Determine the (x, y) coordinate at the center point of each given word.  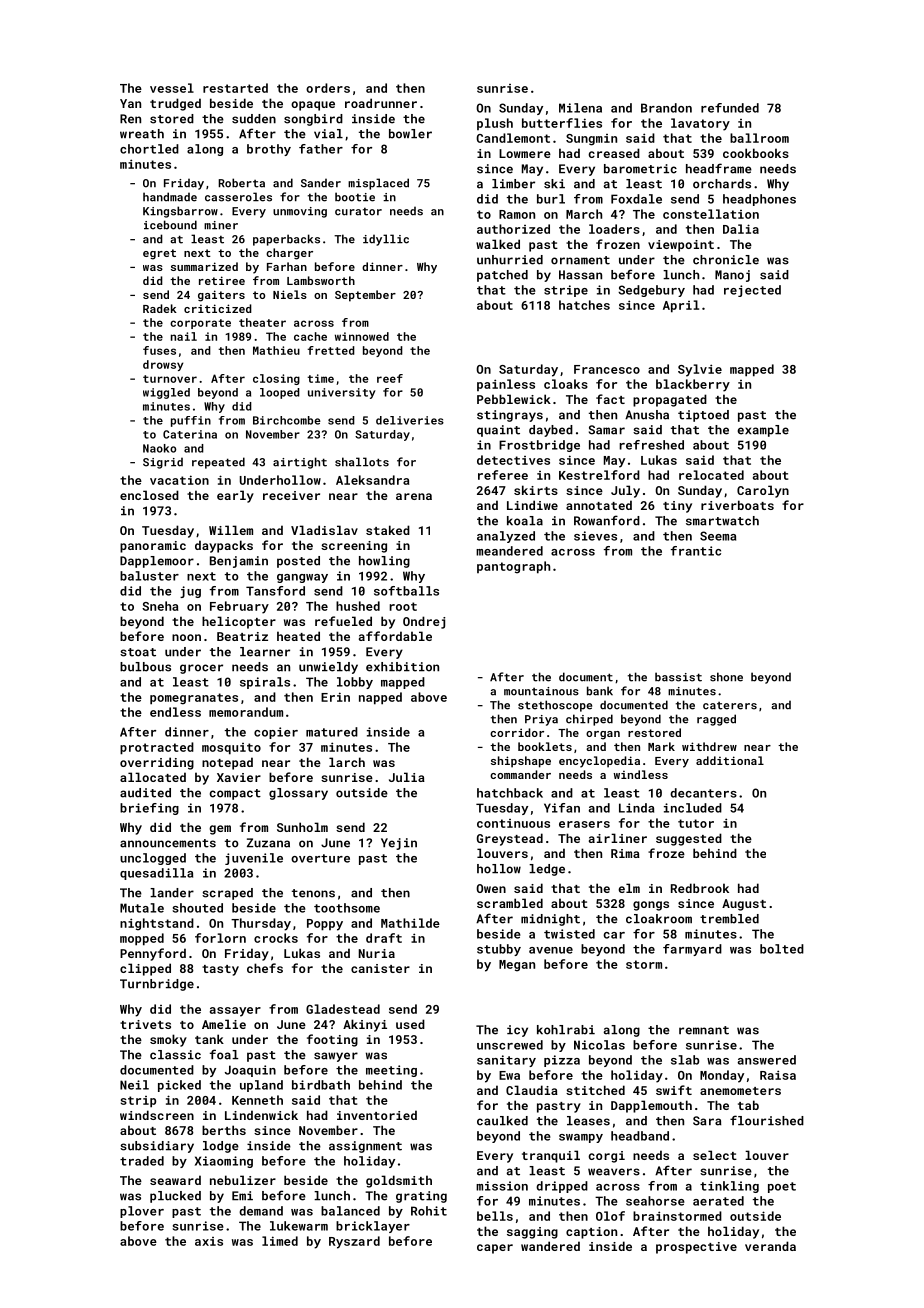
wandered (550, 1246)
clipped (145, 969)
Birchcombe (287, 420)
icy (517, 1031)
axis (209, 1241)
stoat (138, 652)
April (681, 306)
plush (495, 124)
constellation (711, 214)
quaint (498, 431)
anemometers (740, 1091)
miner (221, 225)
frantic (696, 551)
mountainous (541, 691)
